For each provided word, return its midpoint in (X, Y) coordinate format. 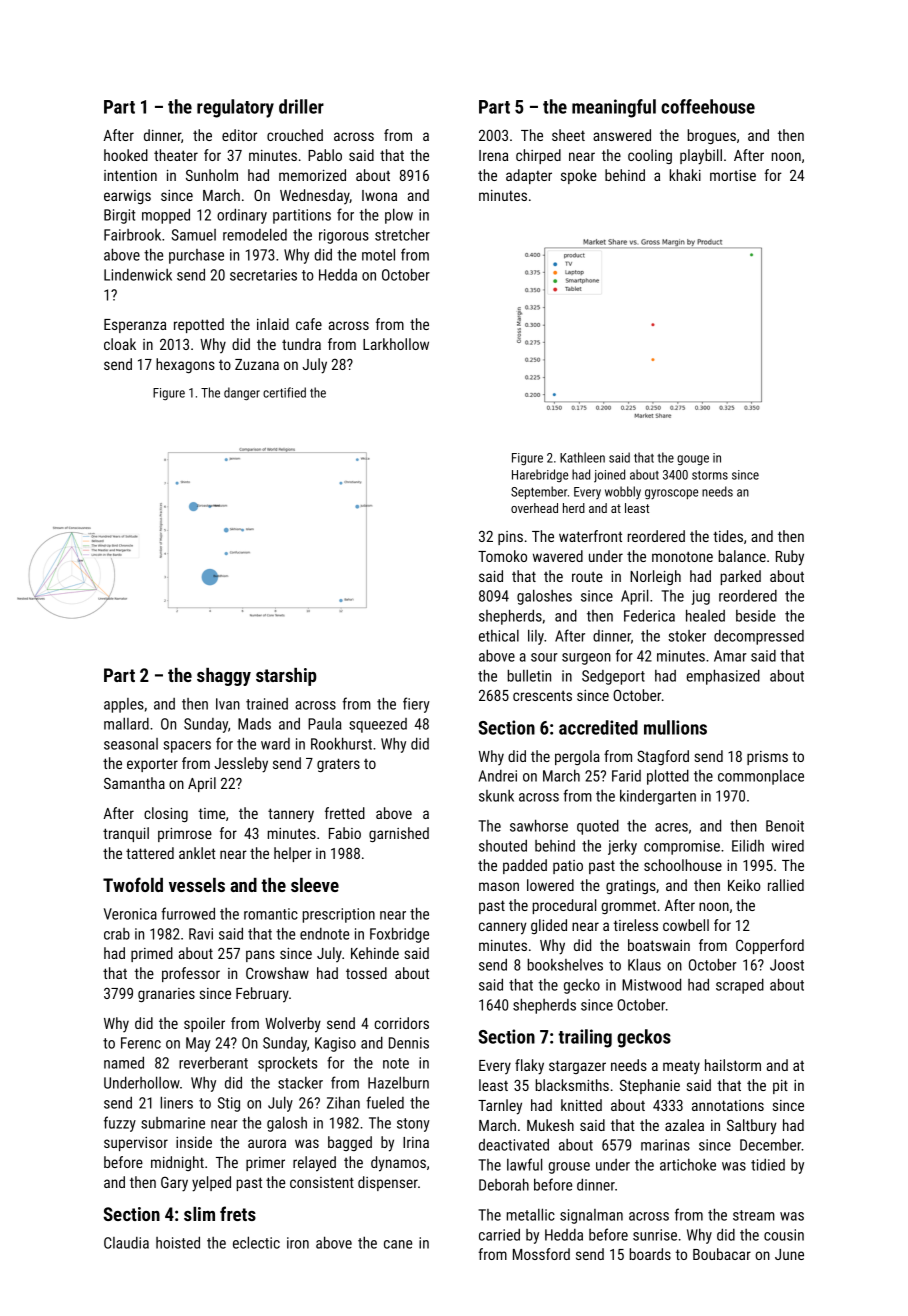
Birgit (119, 216)
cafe (309, 324)
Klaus (644, 964)
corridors (401, 1023)
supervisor (136, 1144)
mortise (733, 175)
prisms (767, 758)
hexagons (185, 365)
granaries (166, 995)
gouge (693, 460)
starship (286, 677)
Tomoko (502, 556)
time (211, 813)
